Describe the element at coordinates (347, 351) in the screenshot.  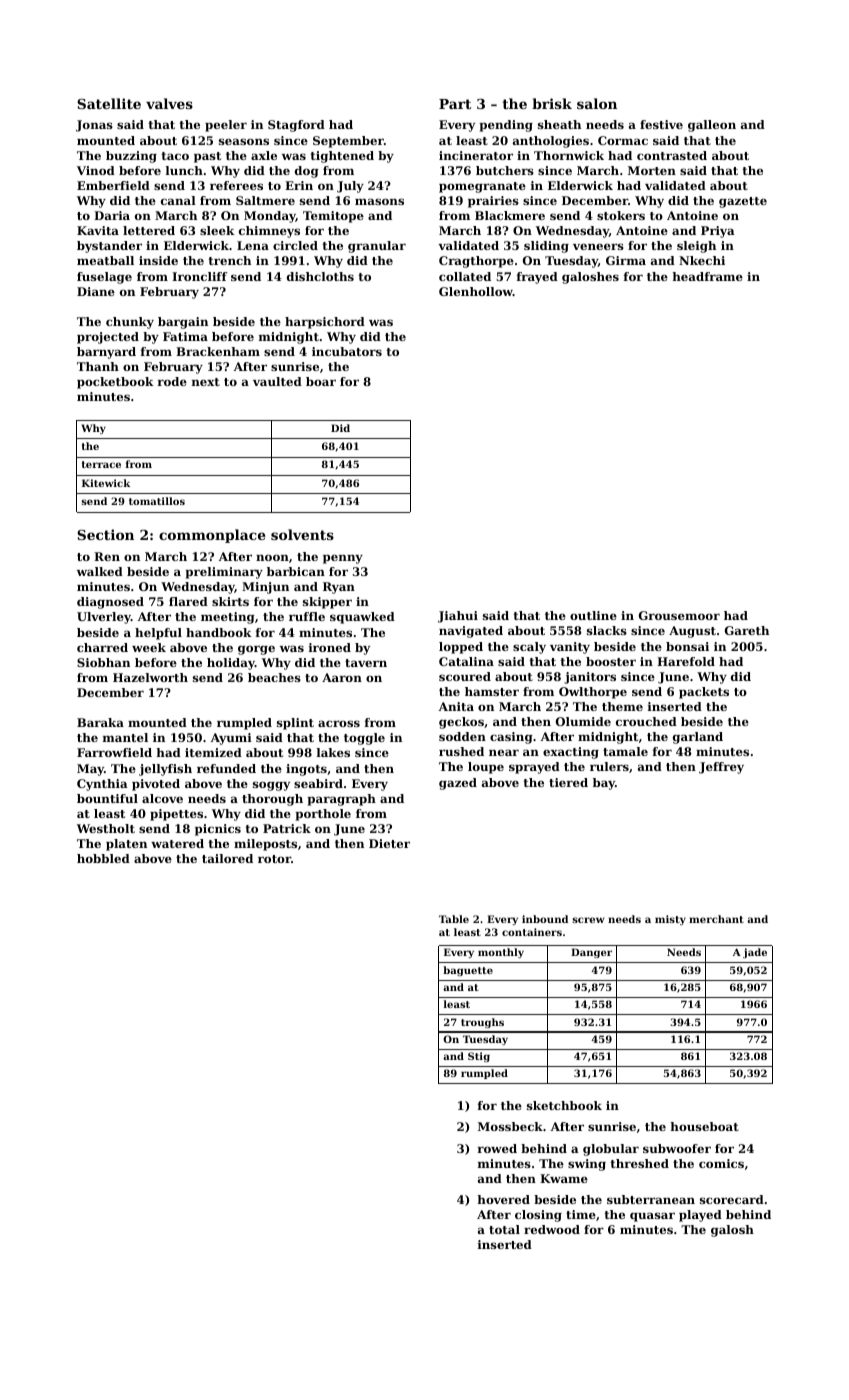
I see `incubators` at that location.
